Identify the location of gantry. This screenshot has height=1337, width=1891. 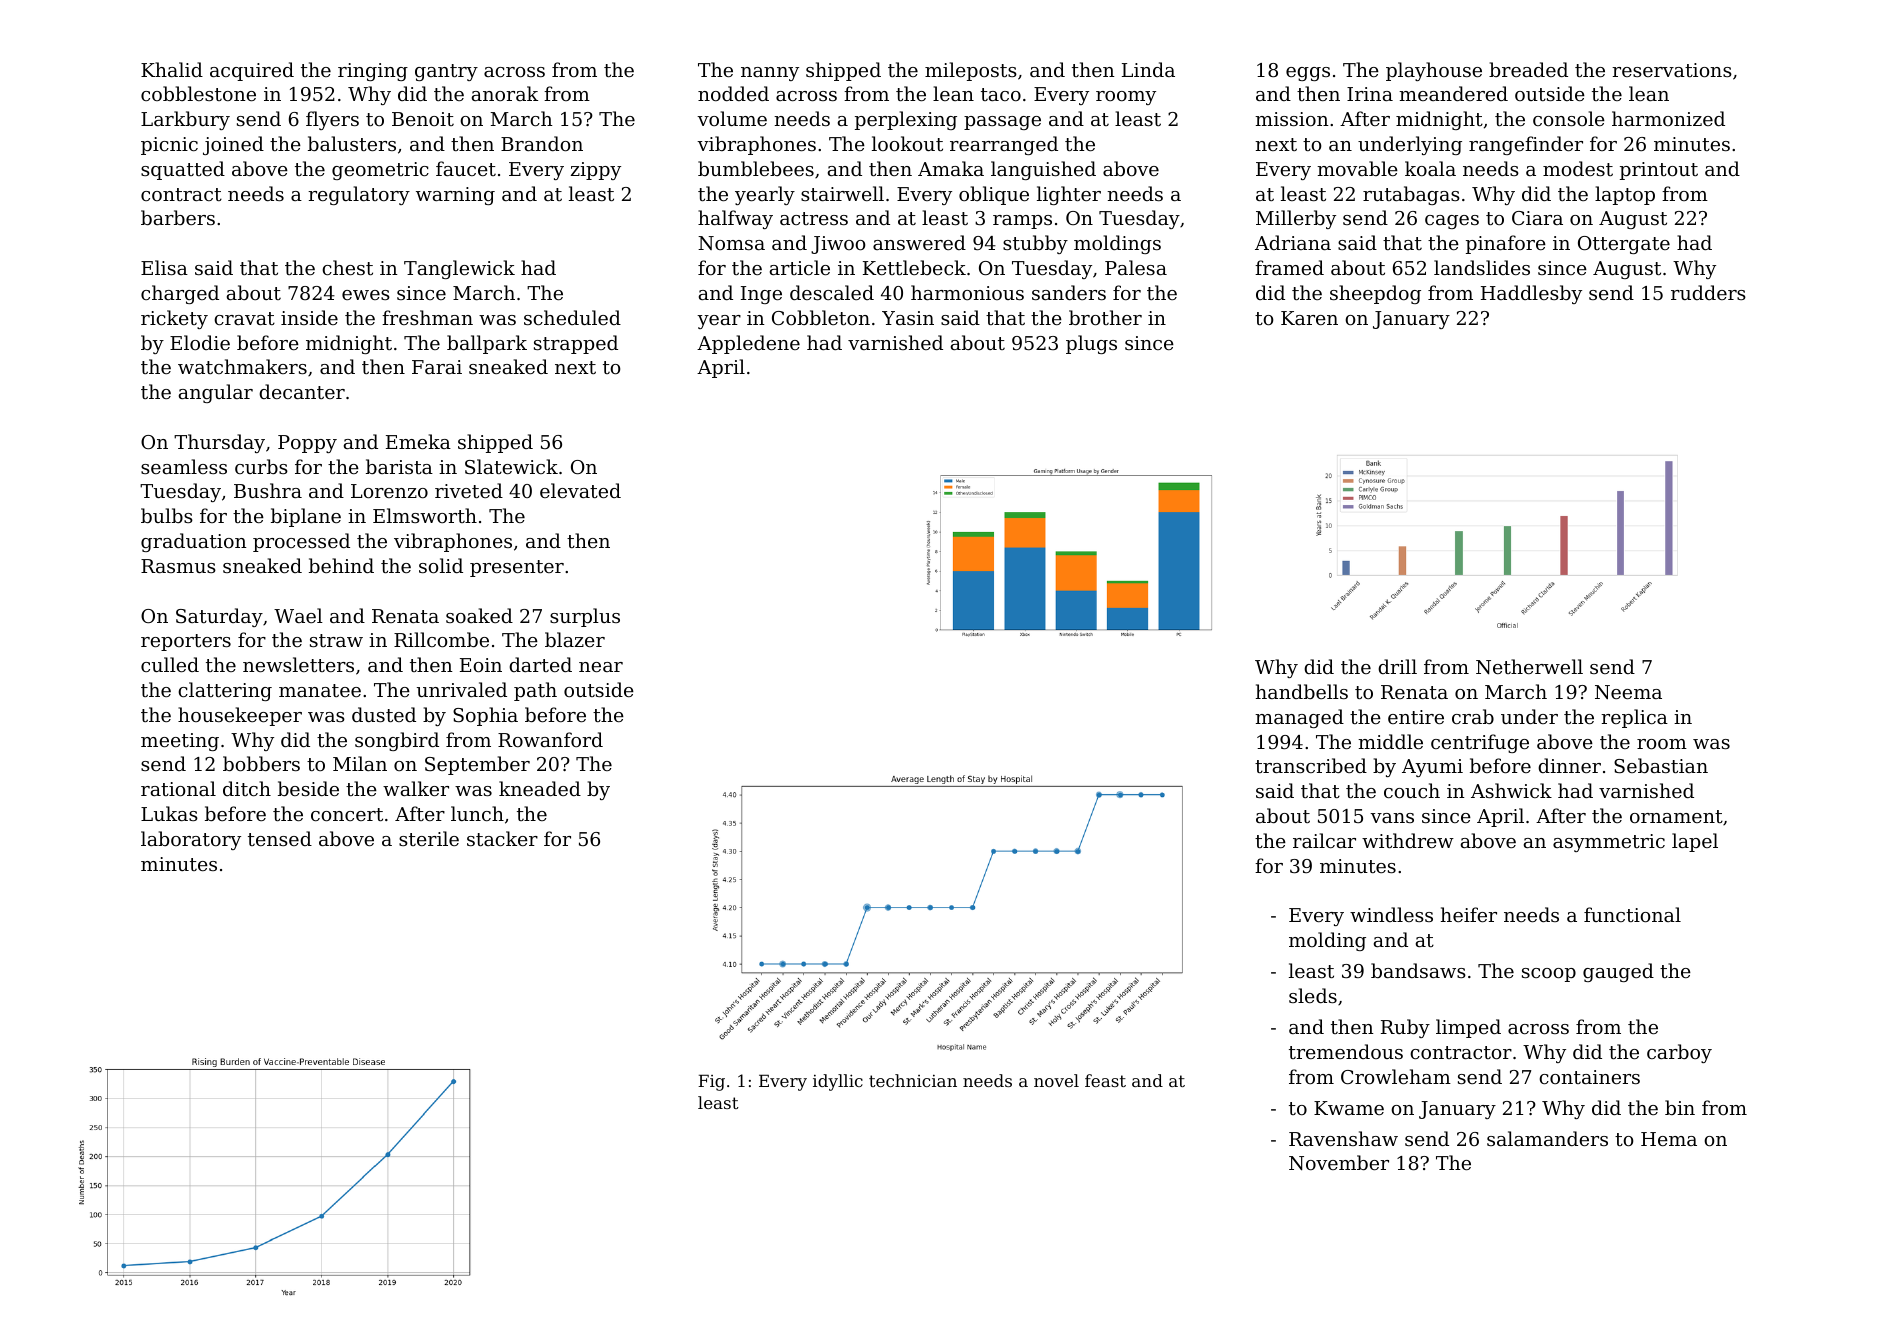
(446, 72).
